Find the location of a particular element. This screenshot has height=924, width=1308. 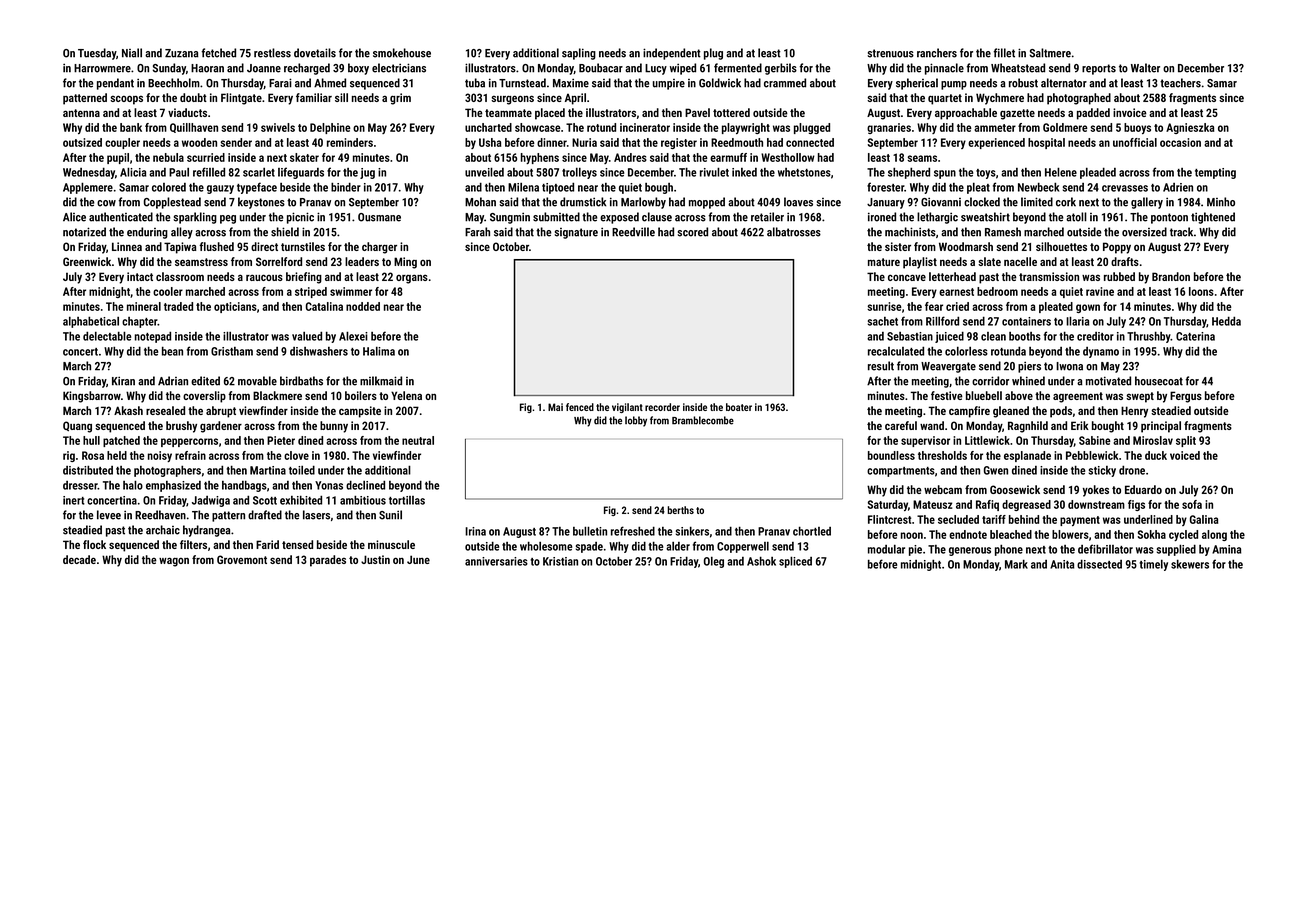

decade is located at coordinates (79, 559).
